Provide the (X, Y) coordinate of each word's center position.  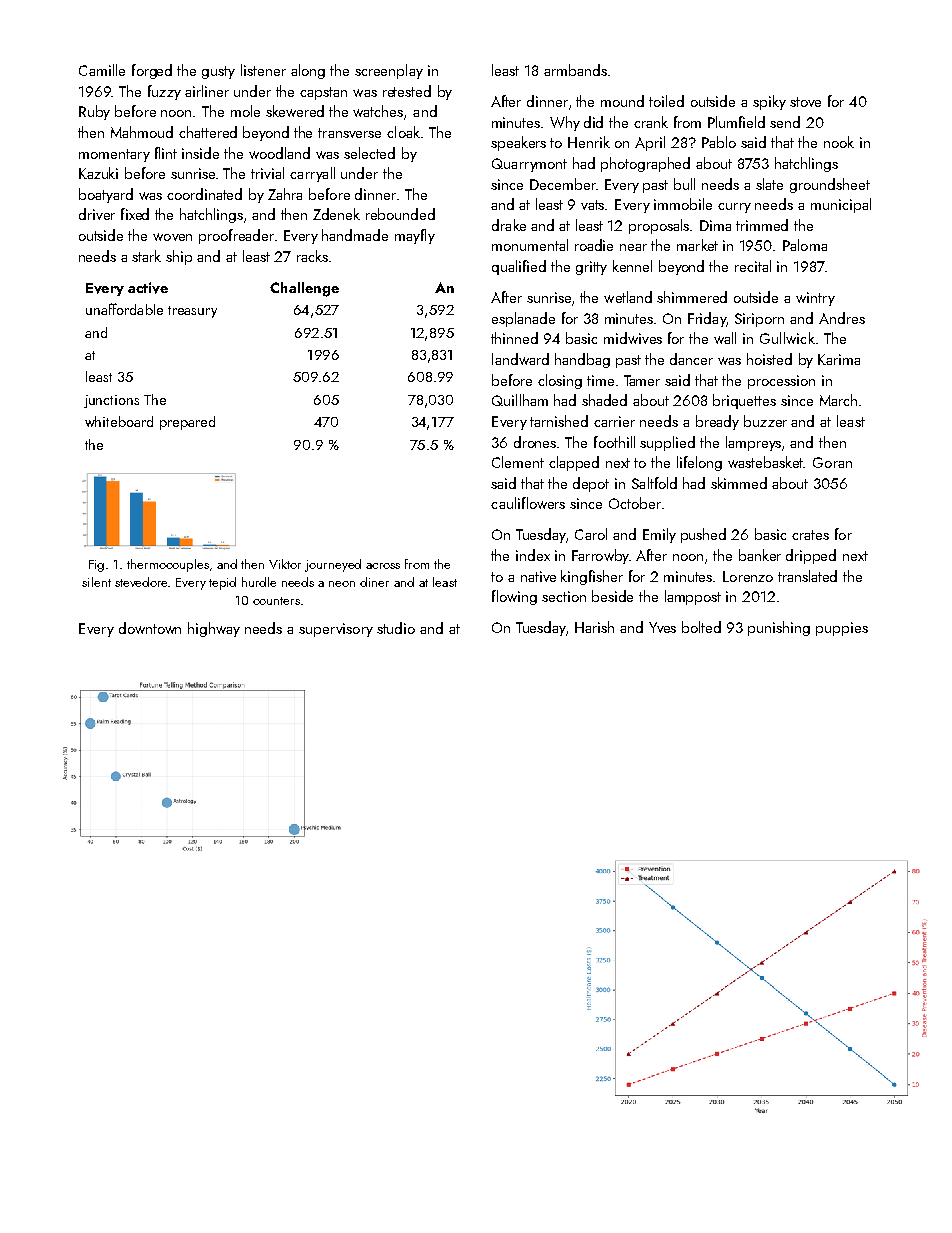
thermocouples (168, 565)
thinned (514, 338)
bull (684, 184)
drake (509, 225)
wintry (815, 299)
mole (245, 111)
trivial (267, 173)
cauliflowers (528, 503)
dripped (811, 556)
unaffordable (124, 309)
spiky (769, 102)
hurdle (259, 582)
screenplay (389, 71)
